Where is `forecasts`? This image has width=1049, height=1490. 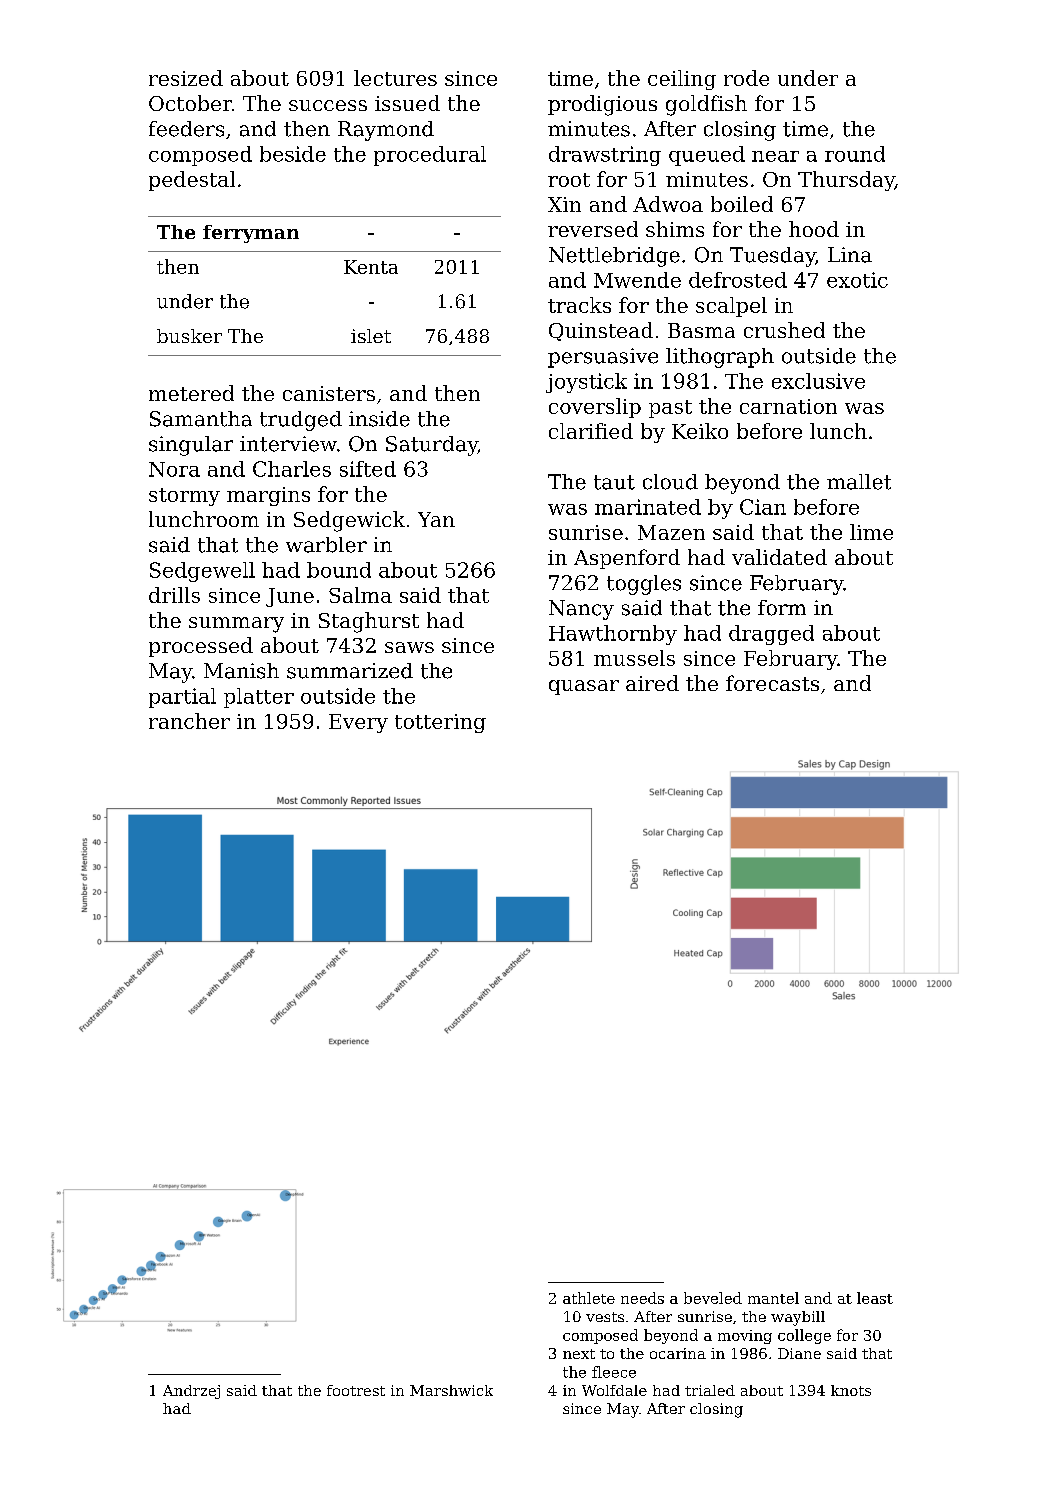 forecasts is located at coordinates (772, 683).
